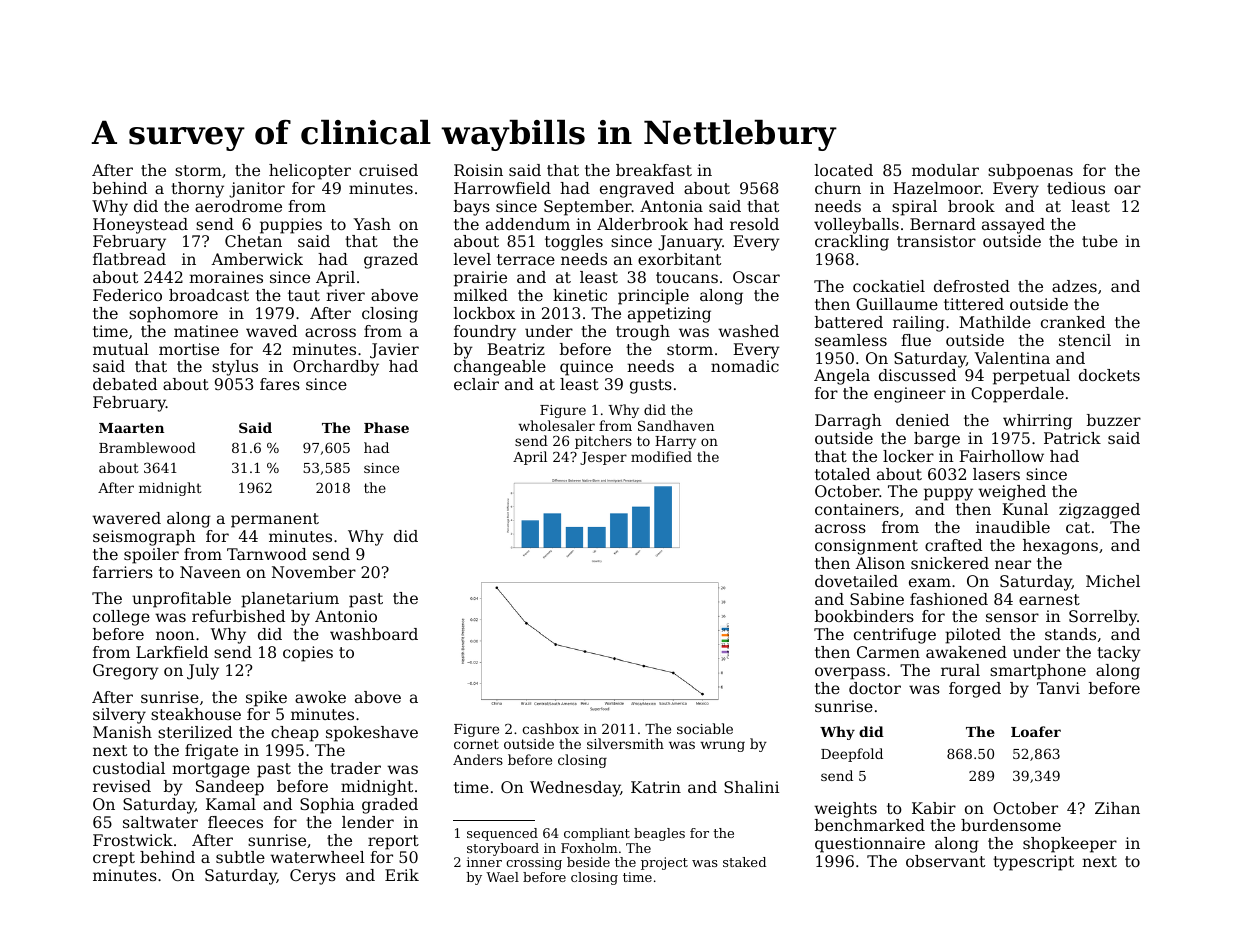 The image size is (1233, 952). Describe the element at coordinates (679, 259) in the screenshot. I see `exorbitant` at that location.
